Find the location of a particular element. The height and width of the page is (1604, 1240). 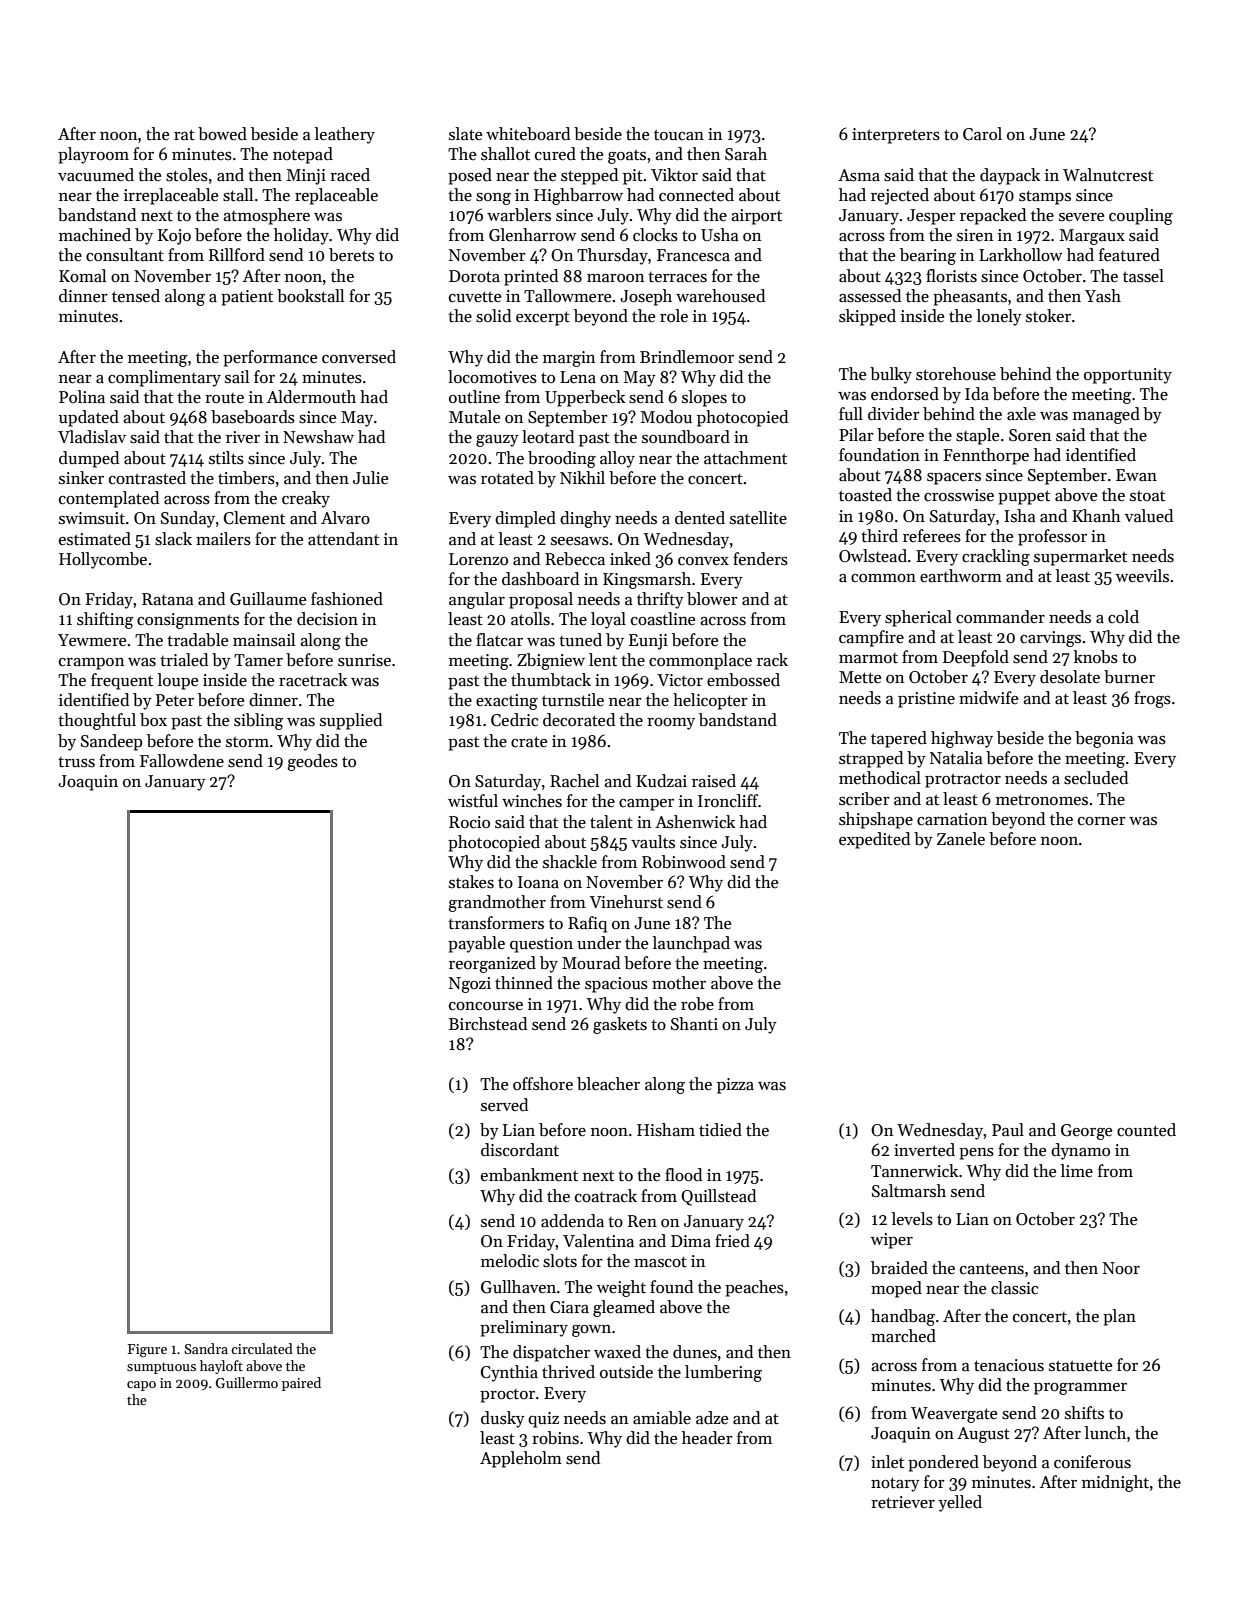

interpreters is located at coordinates (896, 136).
